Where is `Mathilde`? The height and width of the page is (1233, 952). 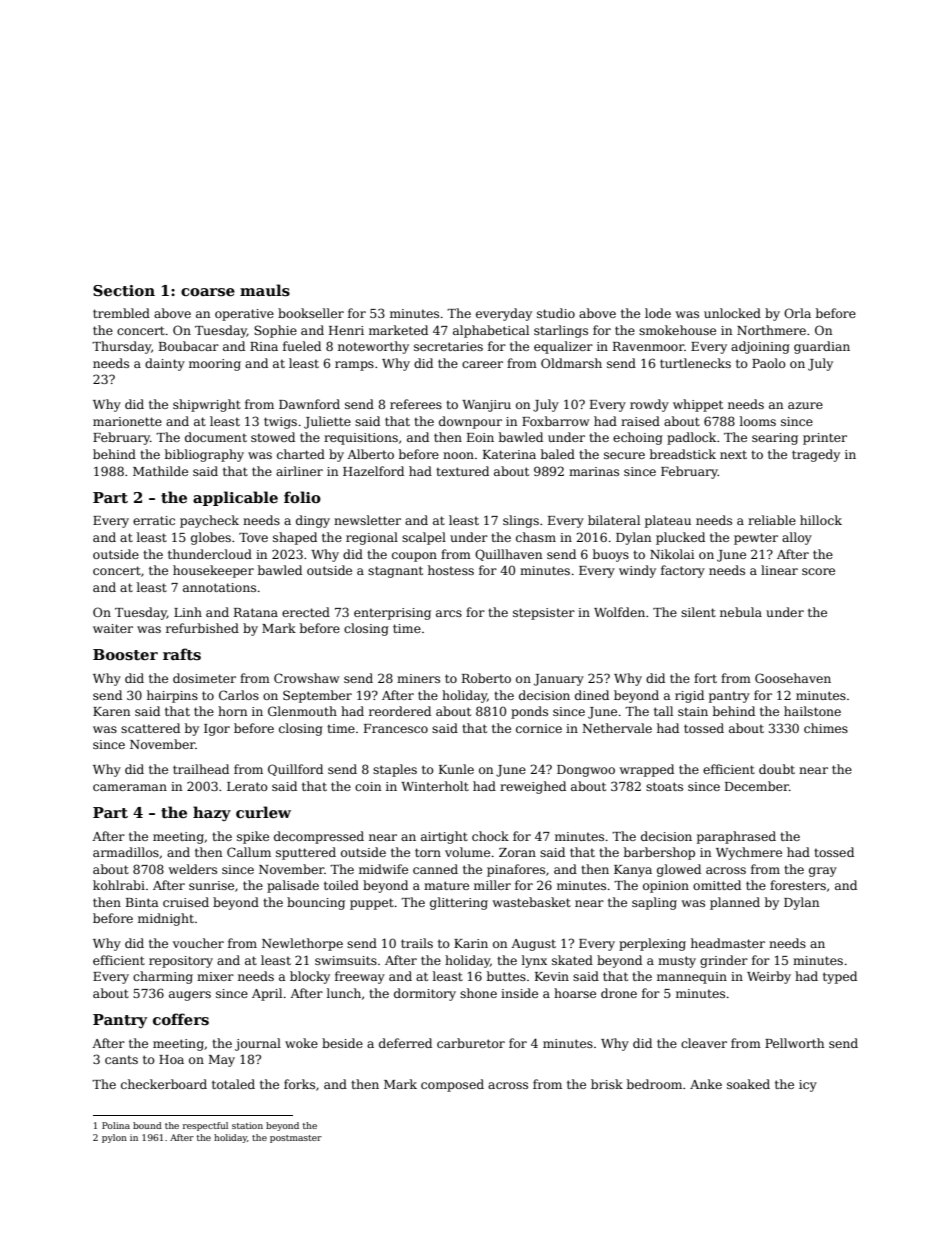 Mathilde is located at coordinates (160, 471).
